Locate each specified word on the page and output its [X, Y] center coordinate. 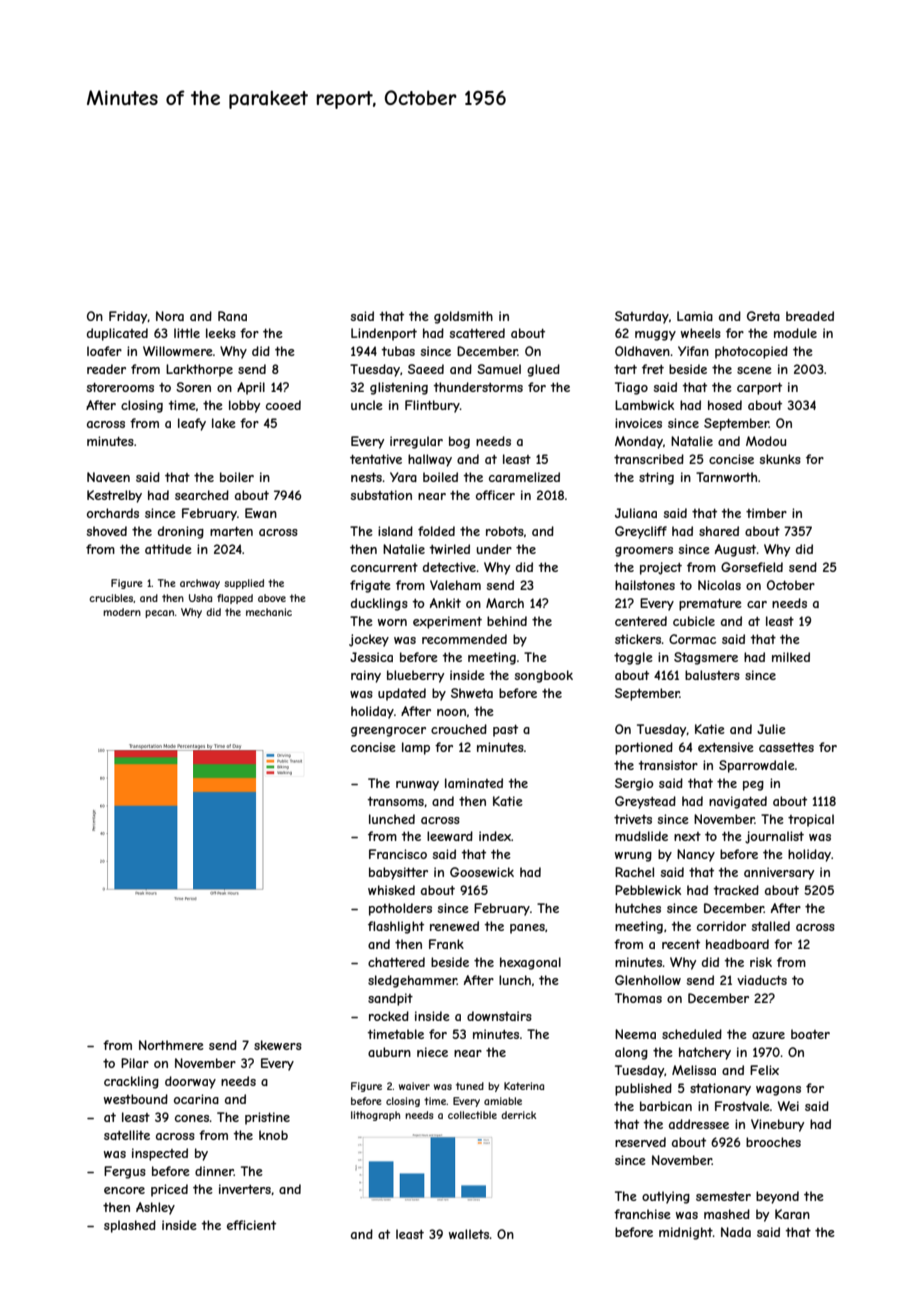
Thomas [638, 998]
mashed [727, 1214]
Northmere [171, 1045]
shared [719, 531]
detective [449, 567]
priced [169, 1190]
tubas [398, 351]
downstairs [499, 1016]
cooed [283, 405]
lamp [416, 748]
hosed [725, 405]
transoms [395, 801]
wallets [469, 1234]
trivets [633, 819]
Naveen [108, 477]
